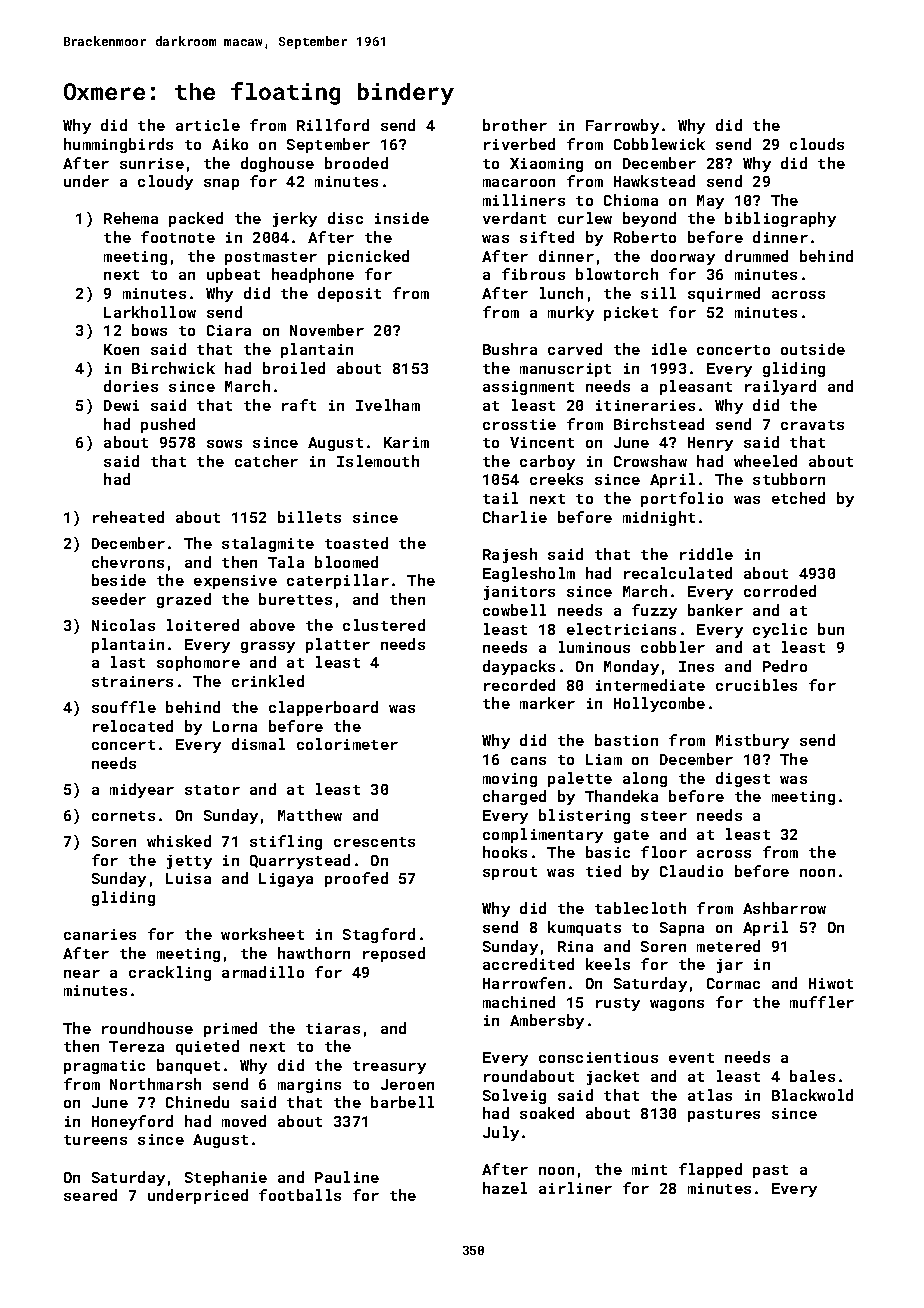 The image size is (924, 1308). What do you see at coordinates (594, 647) in the document?
I see `luminous` at bounding box center [594, 647].
